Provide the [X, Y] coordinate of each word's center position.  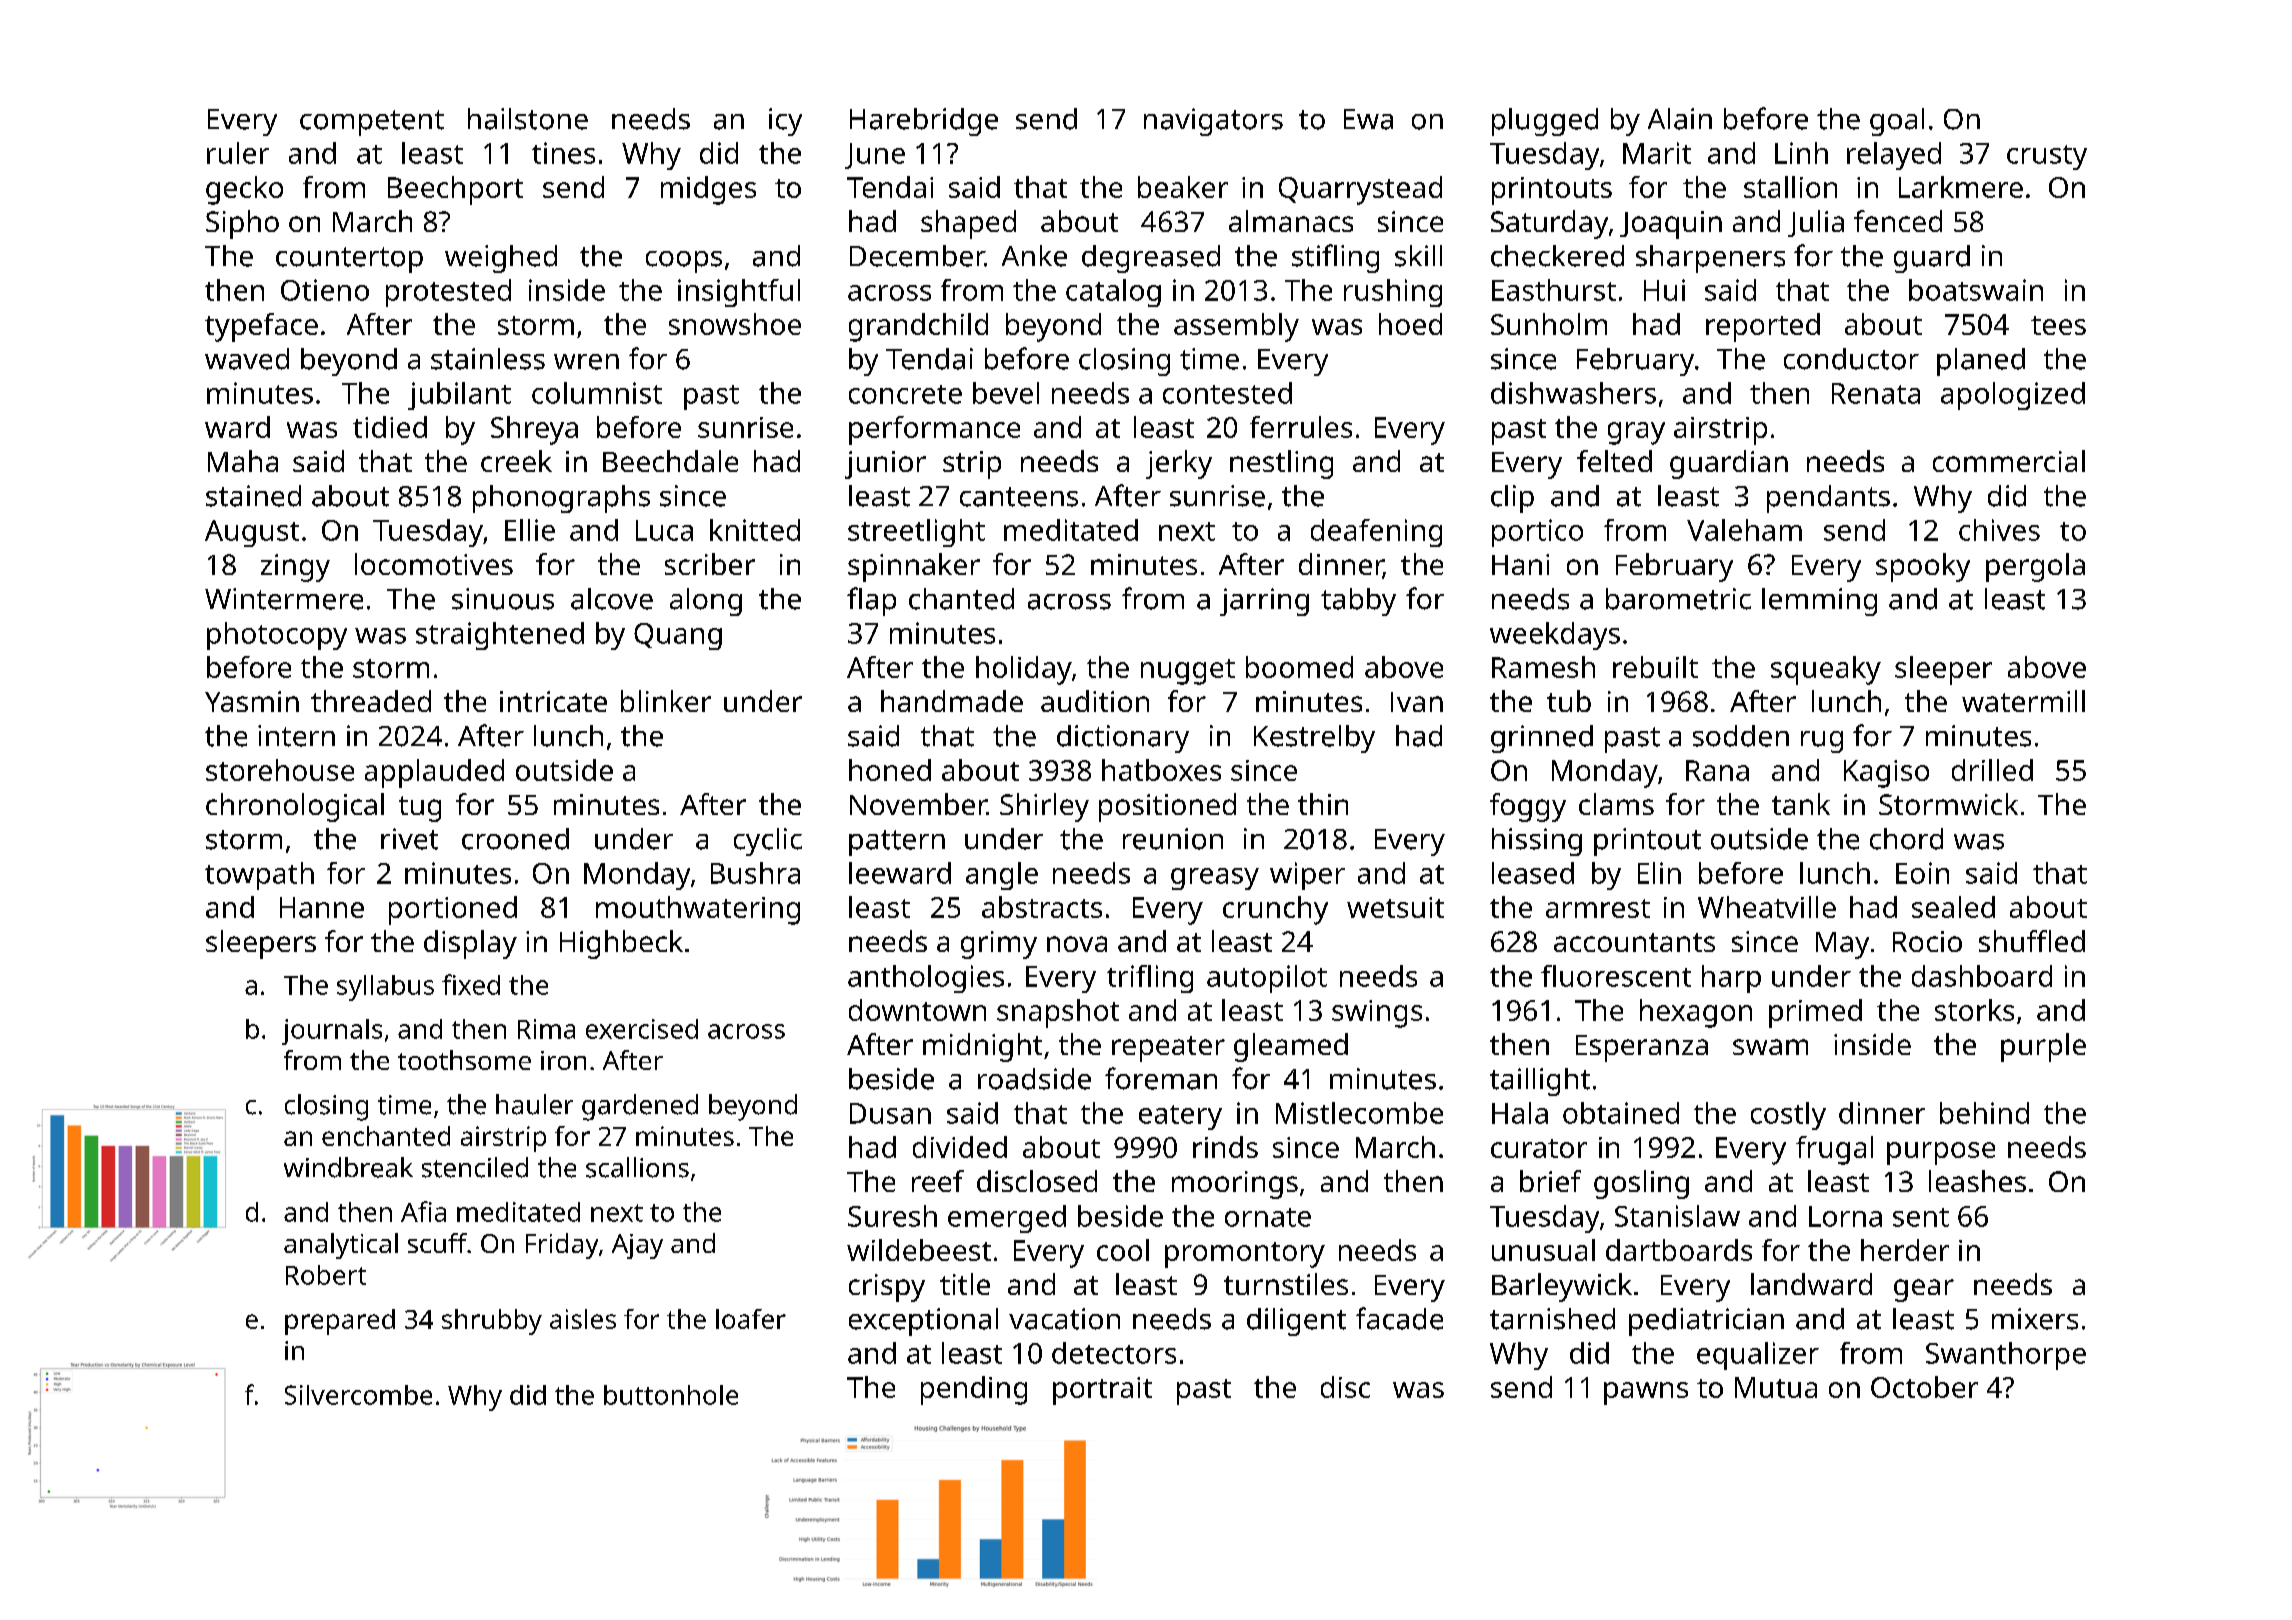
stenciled [475, 1167]
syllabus [385, 988]
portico [1537, 533]
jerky [1179, 464]
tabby [1358, 602]
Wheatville [1767, 907]
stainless [488, 359]
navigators [1213, 122]
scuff [437, 1243]
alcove [612, 599]
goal [1897, 122]
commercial [2009, 461]
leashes [1977, 1181]
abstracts [1042, 907]
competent [372, 123]
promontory [1245, 1255]
